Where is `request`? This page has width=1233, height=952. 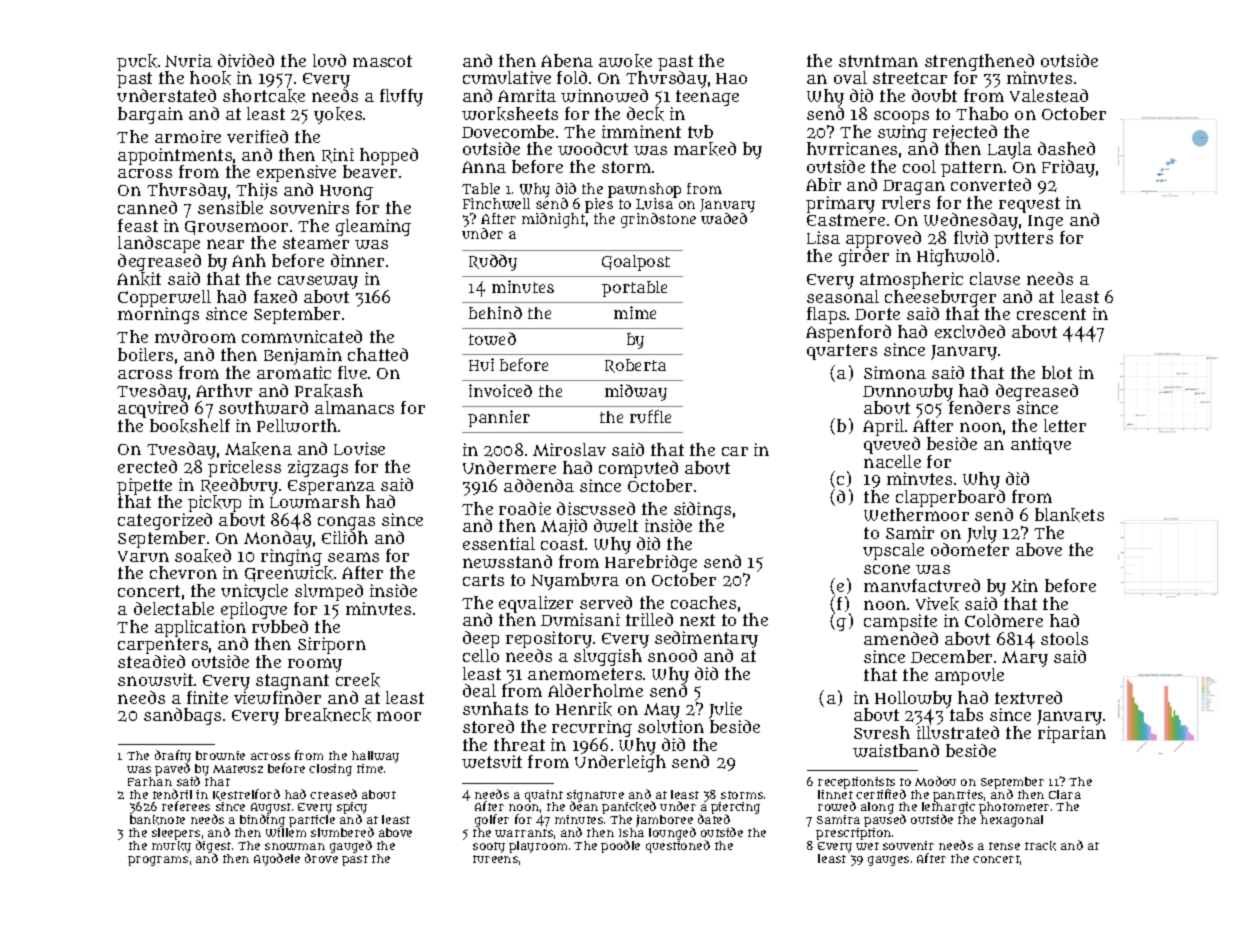
request is located at coordinates (1029, 205).
